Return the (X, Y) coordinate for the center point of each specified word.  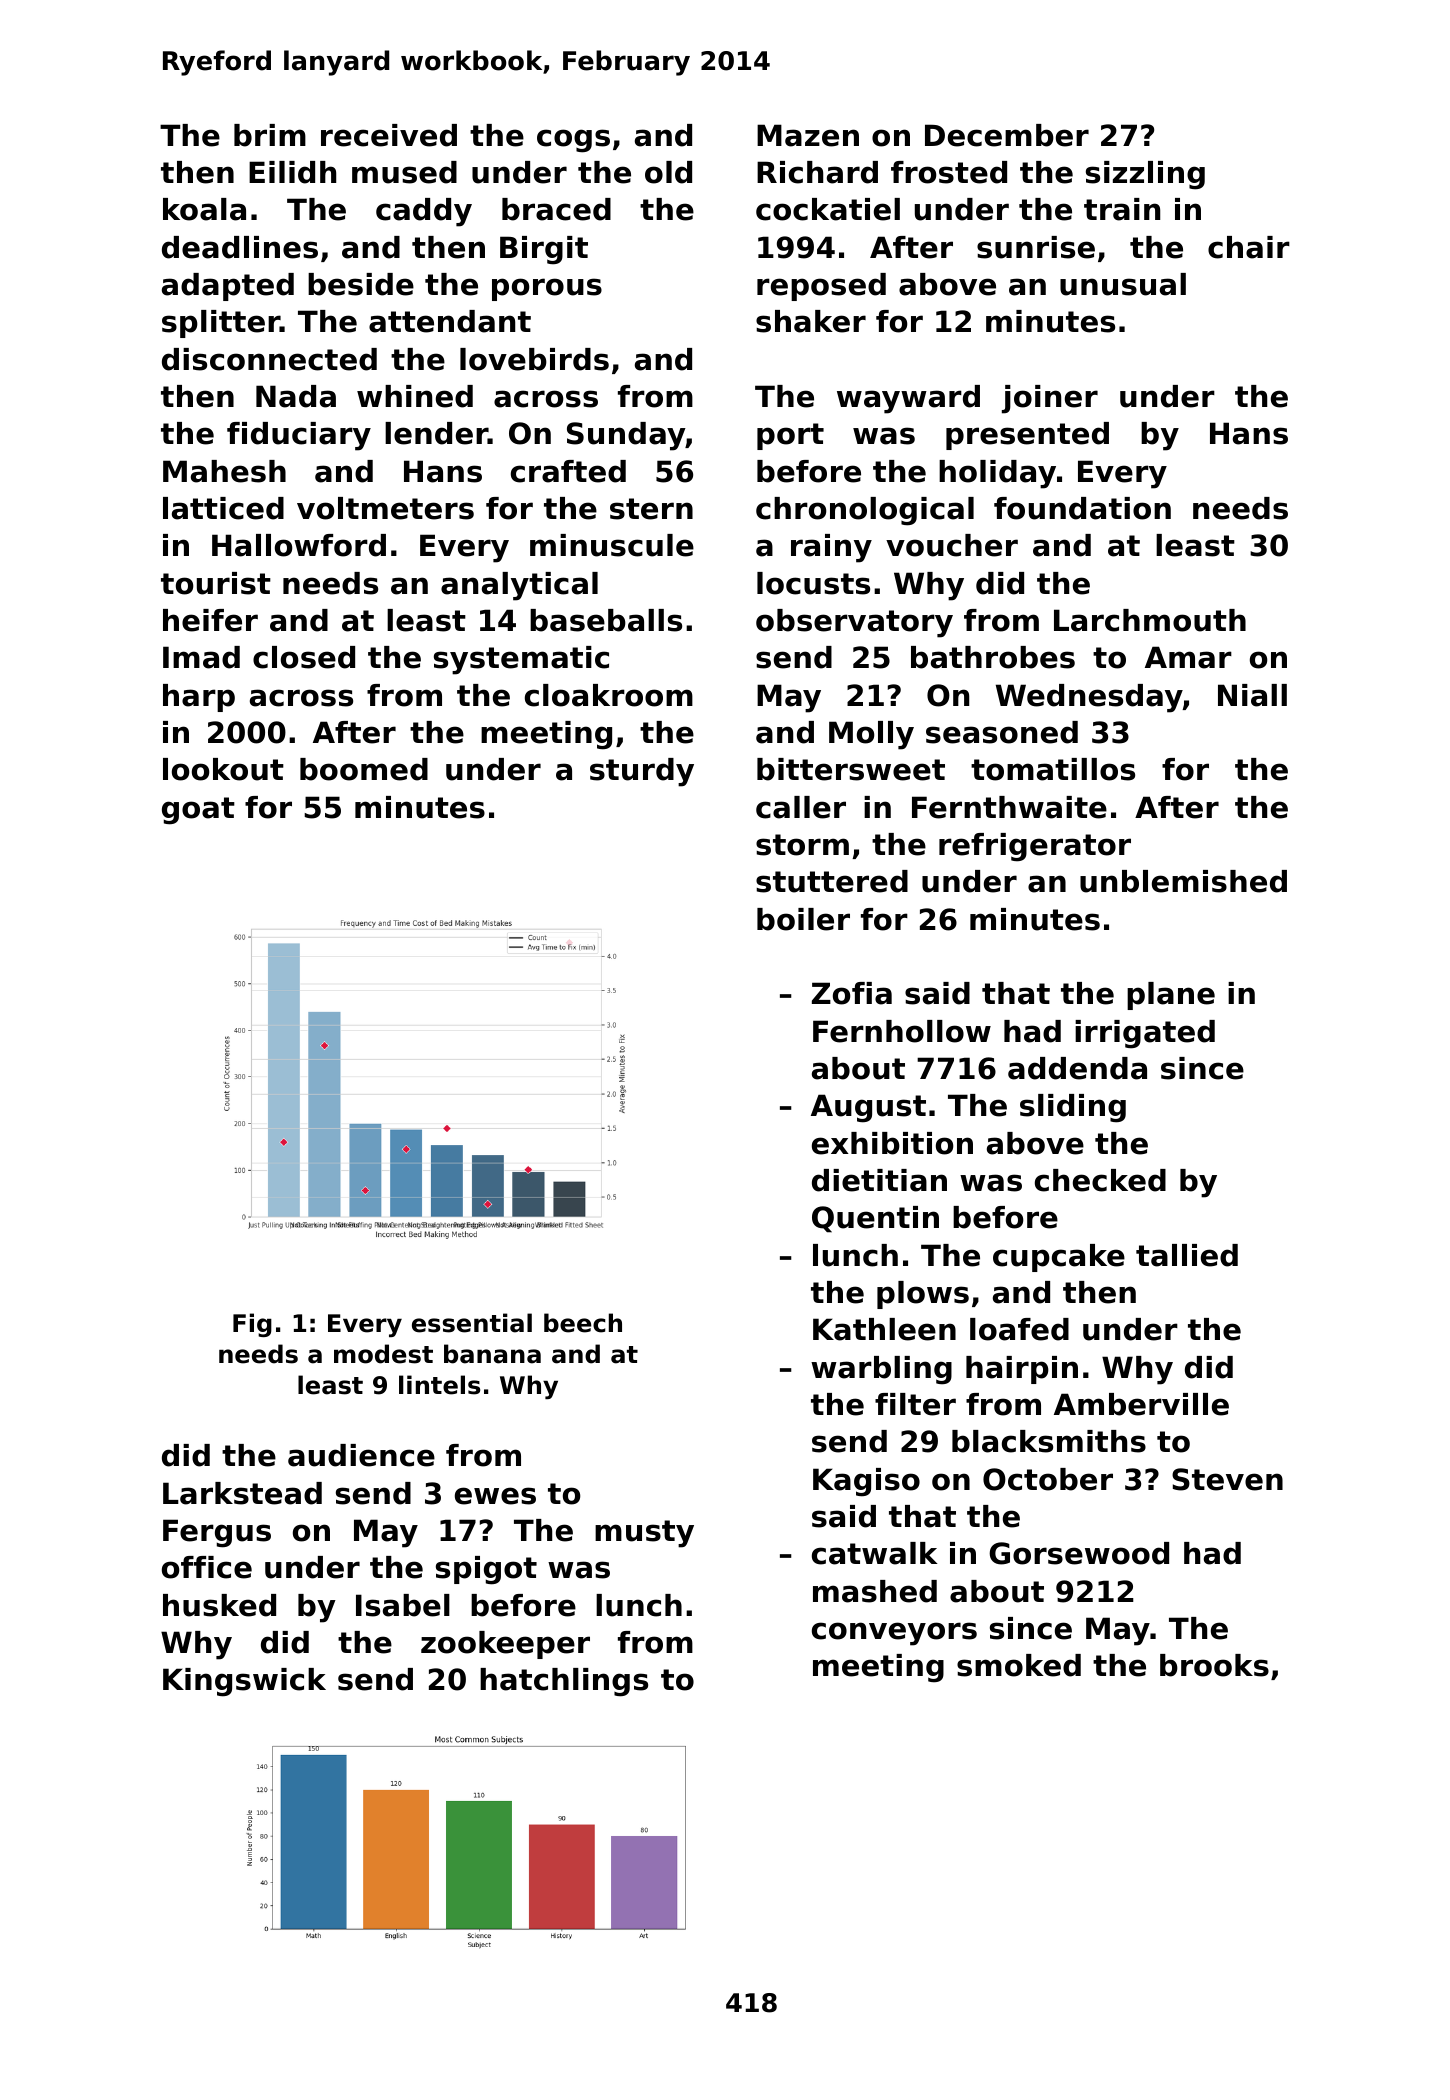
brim (270, 135)
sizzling (1145, 175)
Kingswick (244, 1682)
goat (198, 811)
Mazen (808, 135)
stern (651, 509)
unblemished (1183, 881)
